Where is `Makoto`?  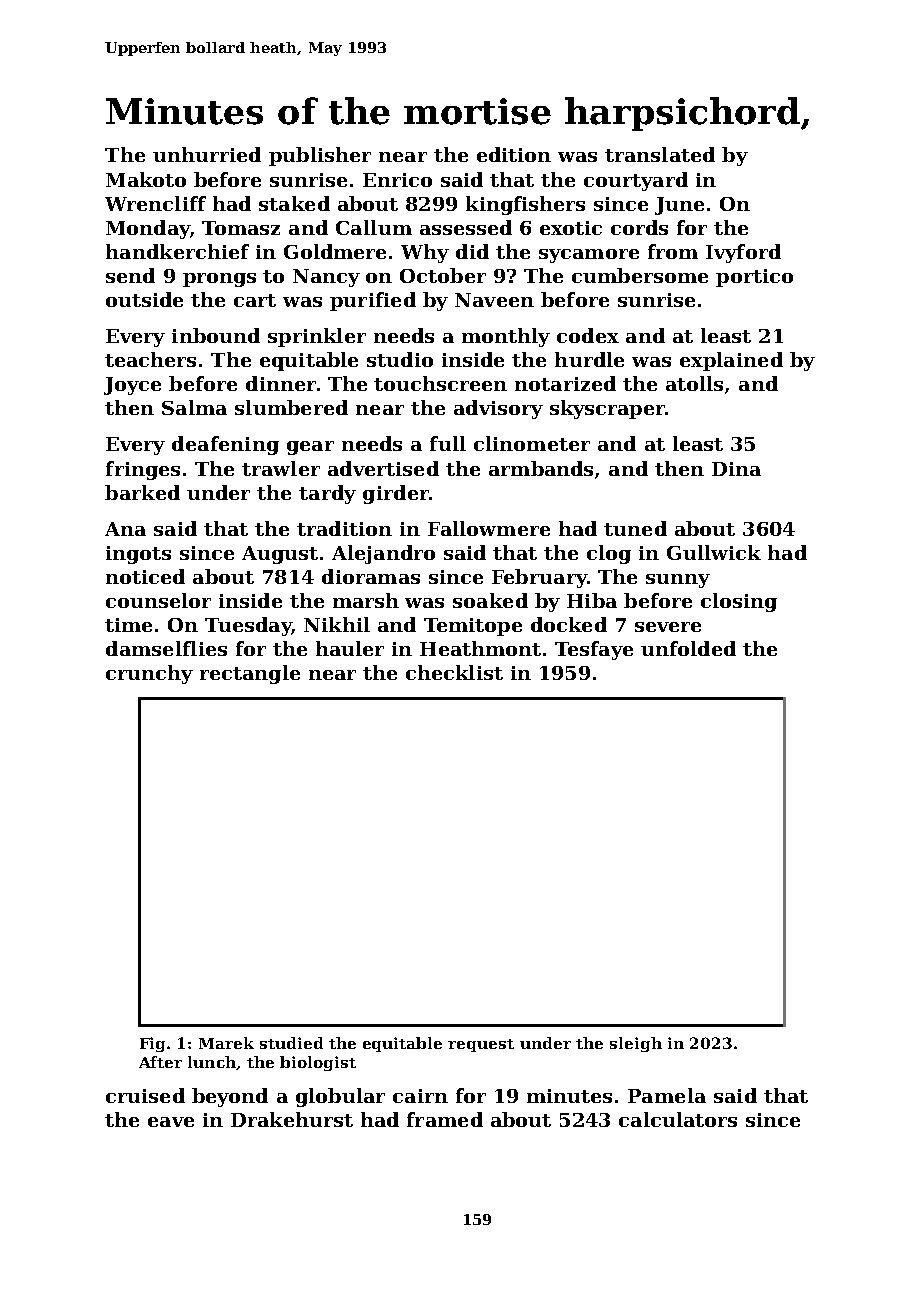 Makoto is located at coordinates (146, 179).
